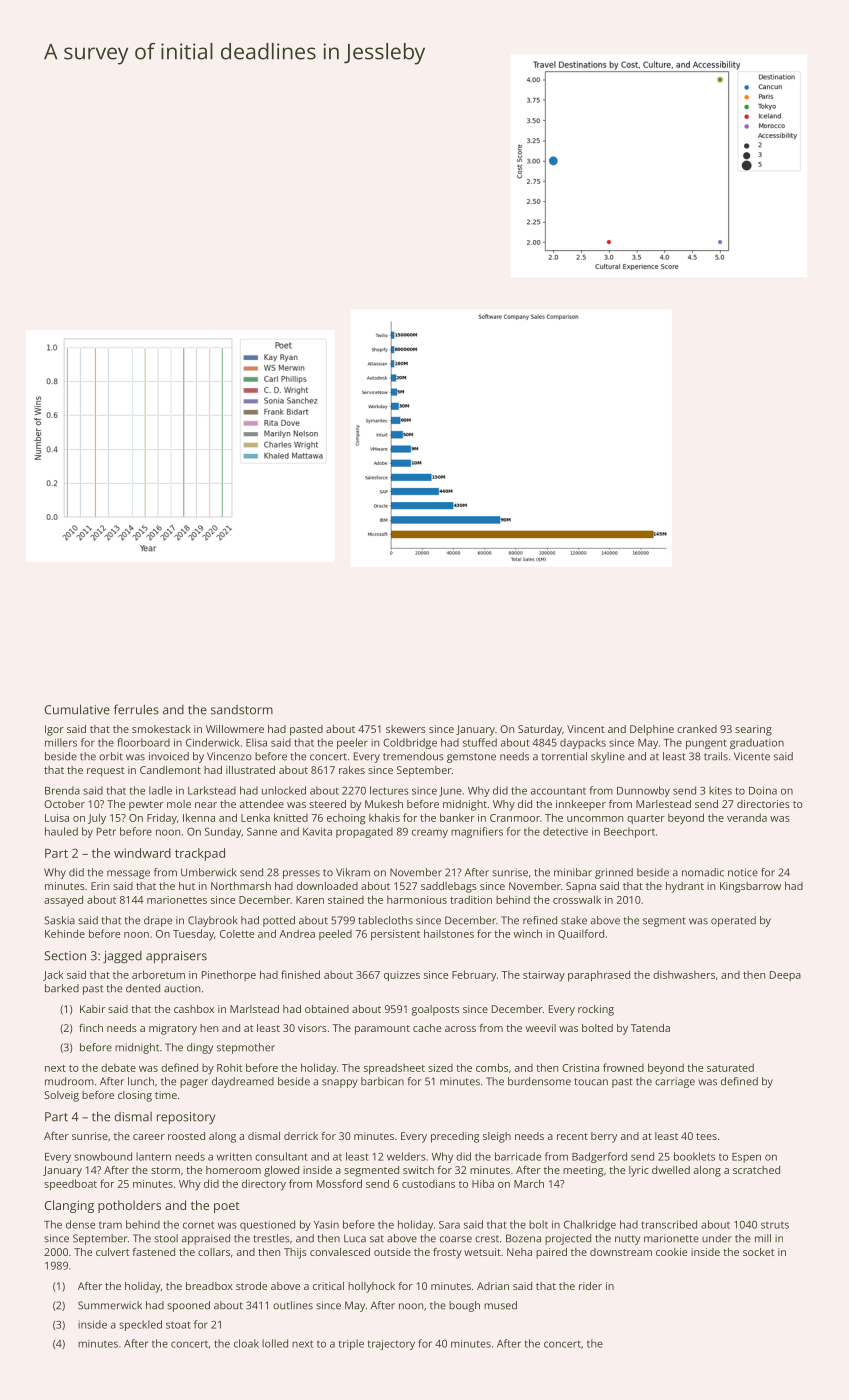 The height and width of the screenshot is (1400, 849). I want to click on cranked, so click(697, 729).
